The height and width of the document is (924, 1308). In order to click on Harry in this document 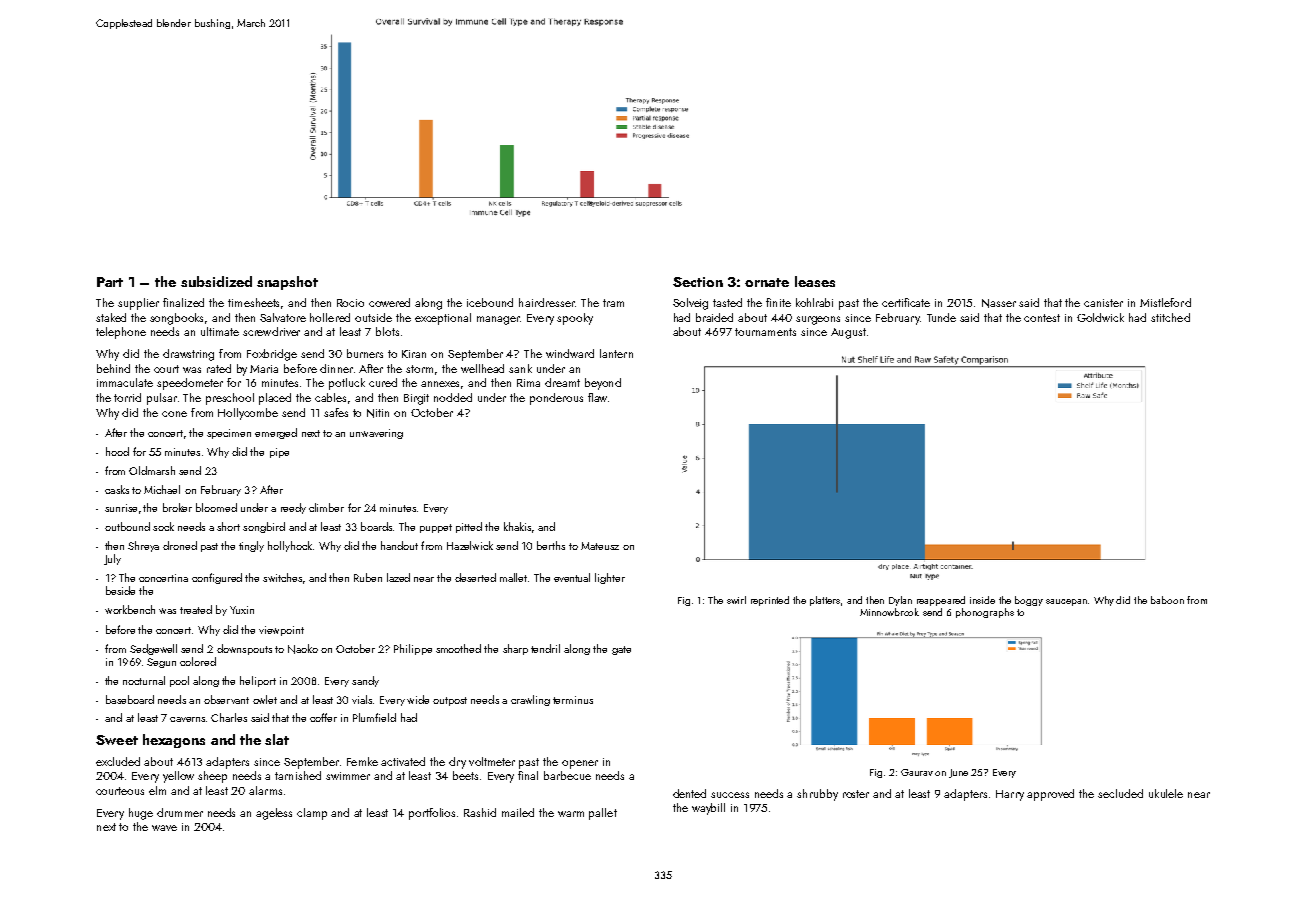, I will do `click(1010, 795)`.
